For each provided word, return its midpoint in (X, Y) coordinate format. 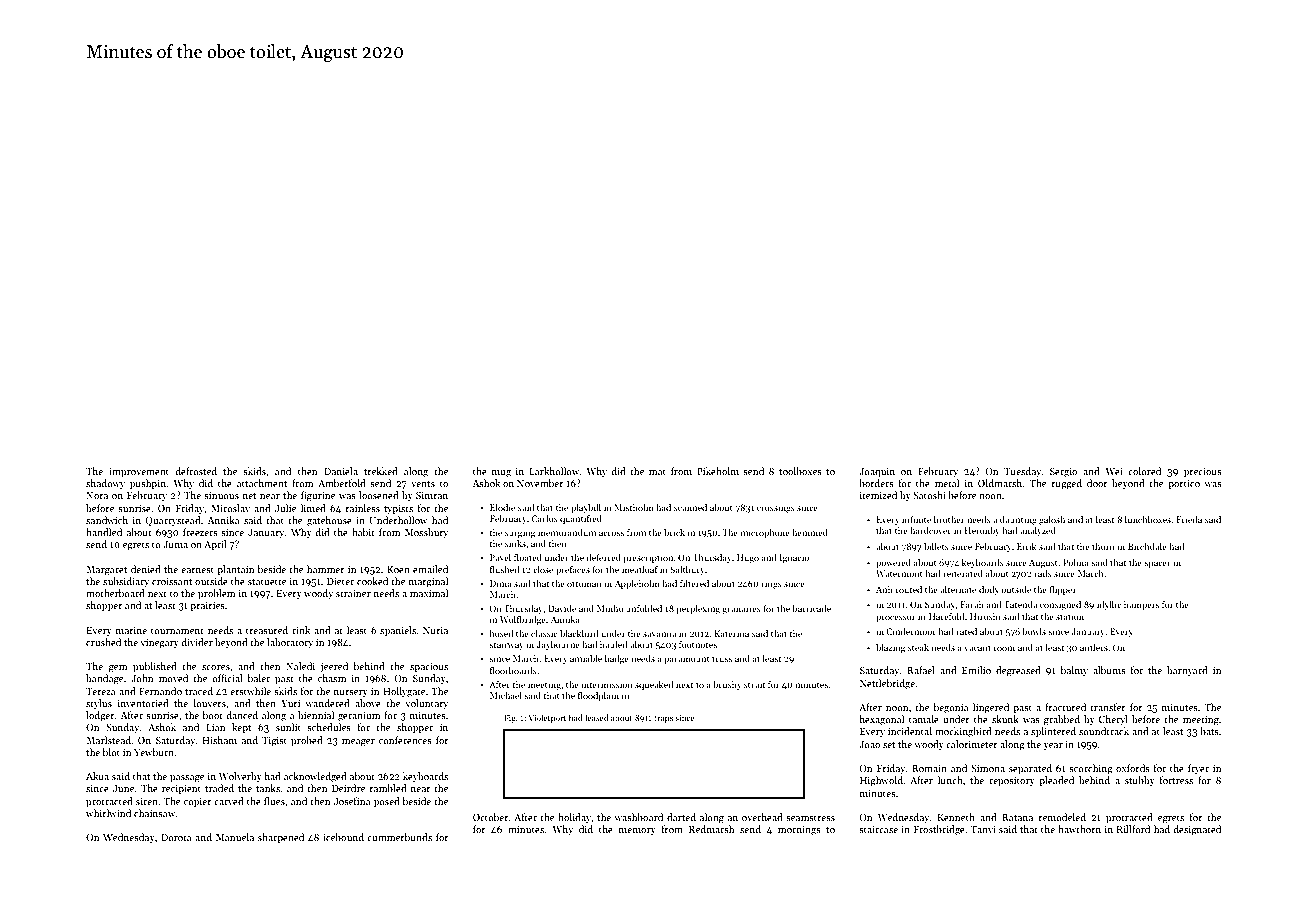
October (491, 817)
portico (1184, 484)
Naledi (300, 666)
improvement (139, 472)
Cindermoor (911, 631)
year (1053, 746)
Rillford (1133, 829)
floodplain (598, 696)
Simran (432, 495)
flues (274, 801)
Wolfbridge (523, 620)
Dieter (340, 581)
